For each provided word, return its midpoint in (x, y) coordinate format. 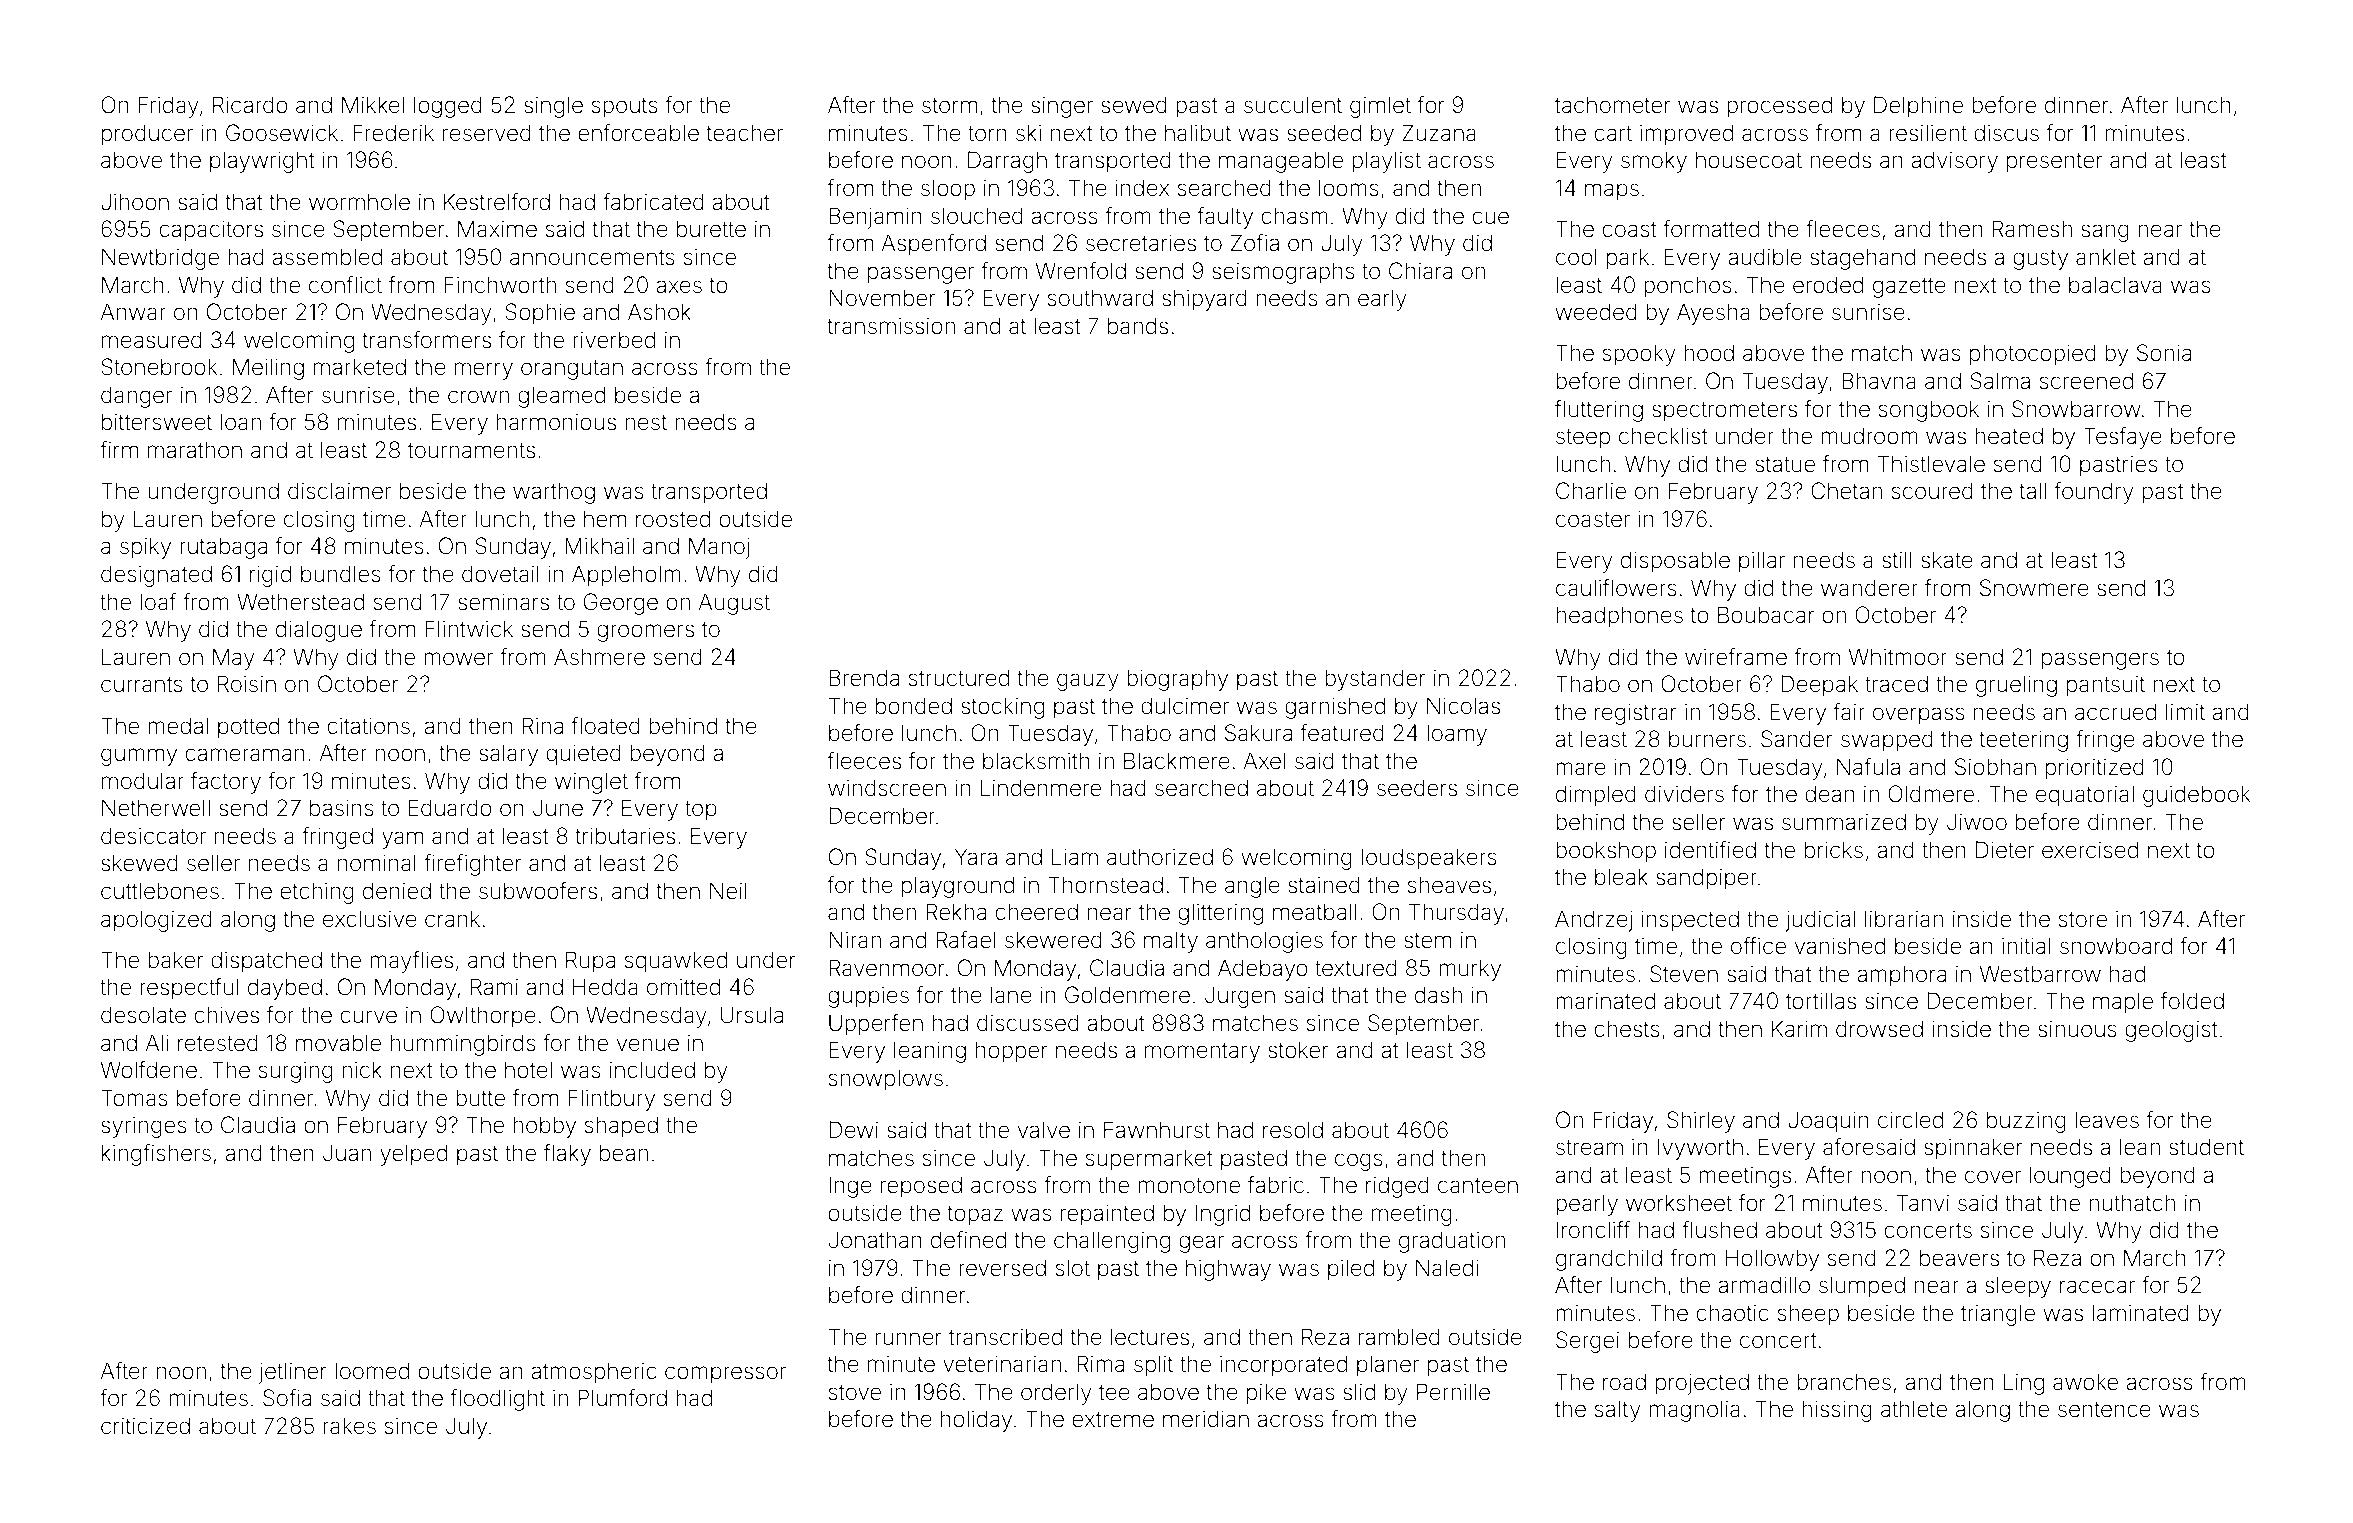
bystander (1375, 680)
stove (855, 1393)
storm (949, 106)
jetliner (293, 1373)
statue (1785, 465)
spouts (625, 108)
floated (605, 726)
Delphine (1918, 107)
